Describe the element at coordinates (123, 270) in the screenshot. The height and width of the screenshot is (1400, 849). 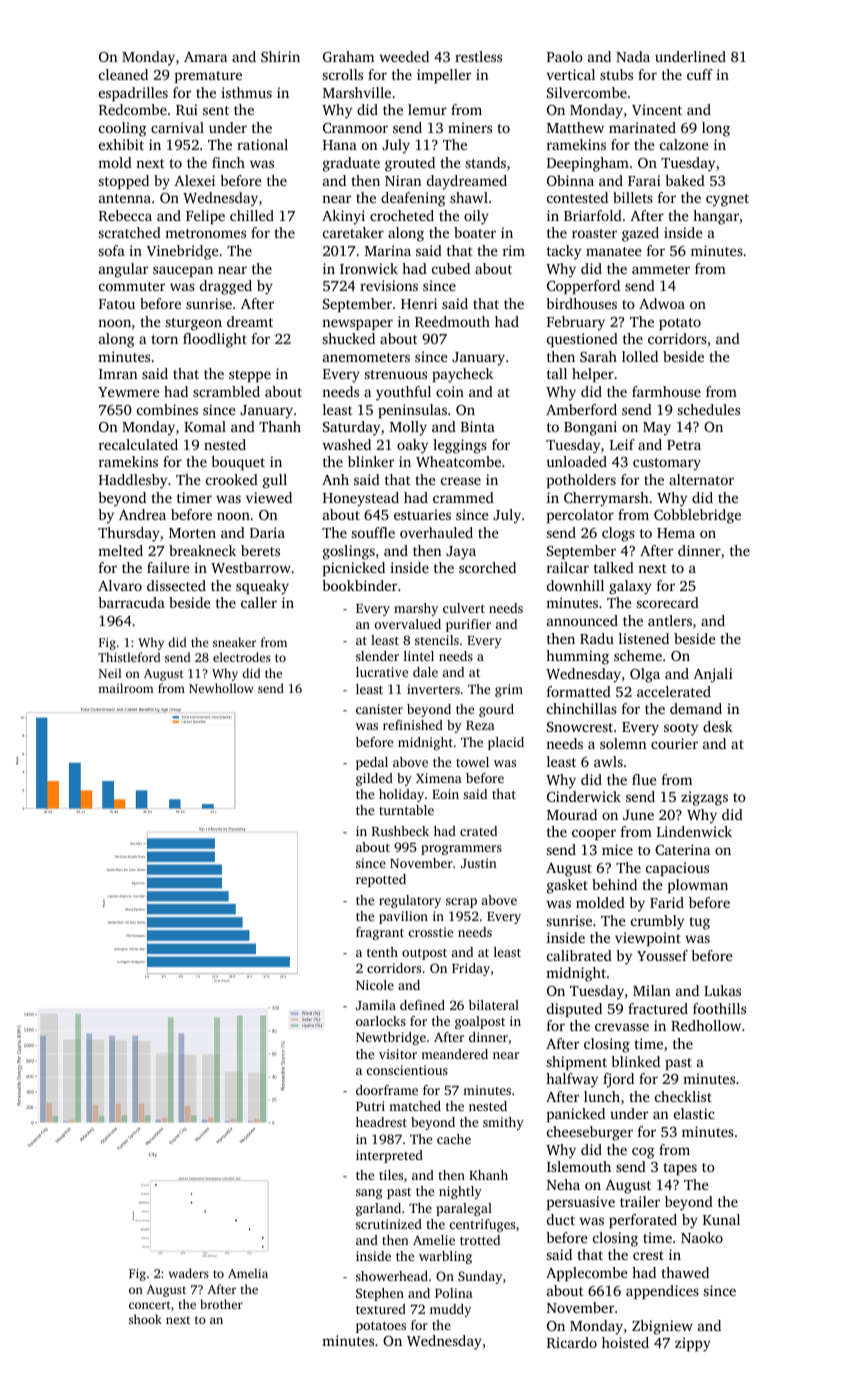
I see `angular` at that location.
